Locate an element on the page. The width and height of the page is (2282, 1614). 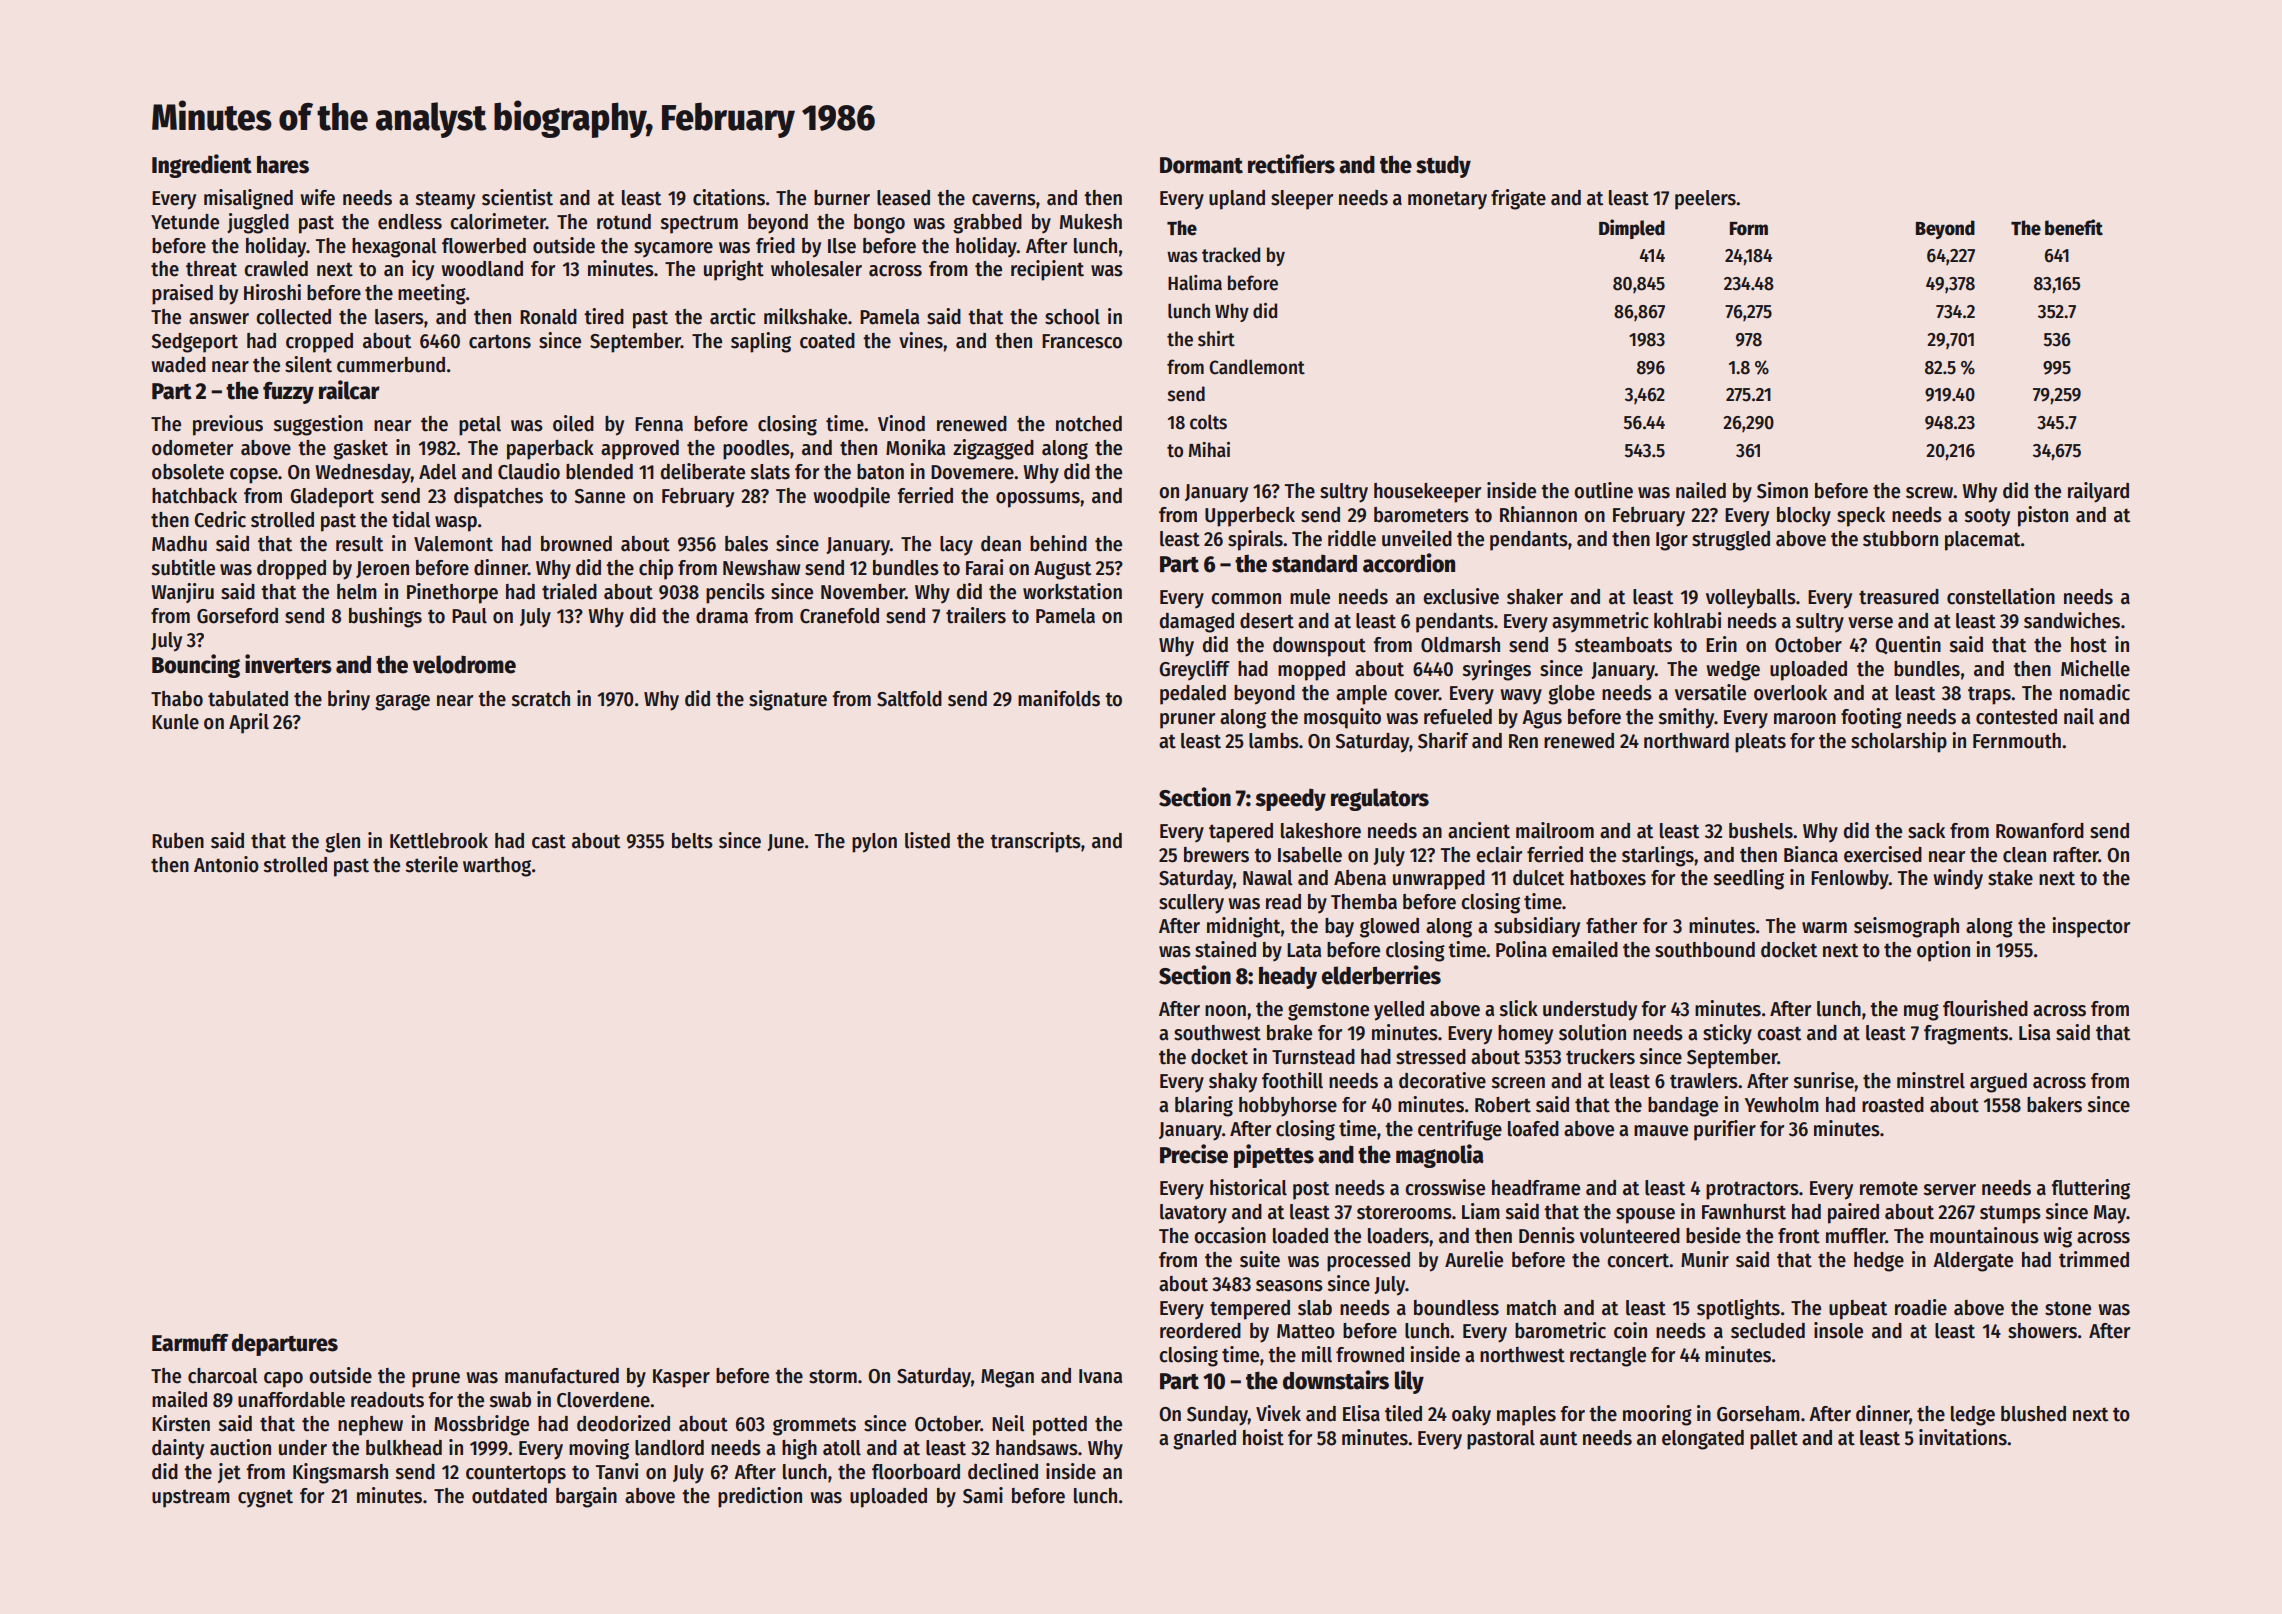
screw is located at coordinates (1930, 493).
